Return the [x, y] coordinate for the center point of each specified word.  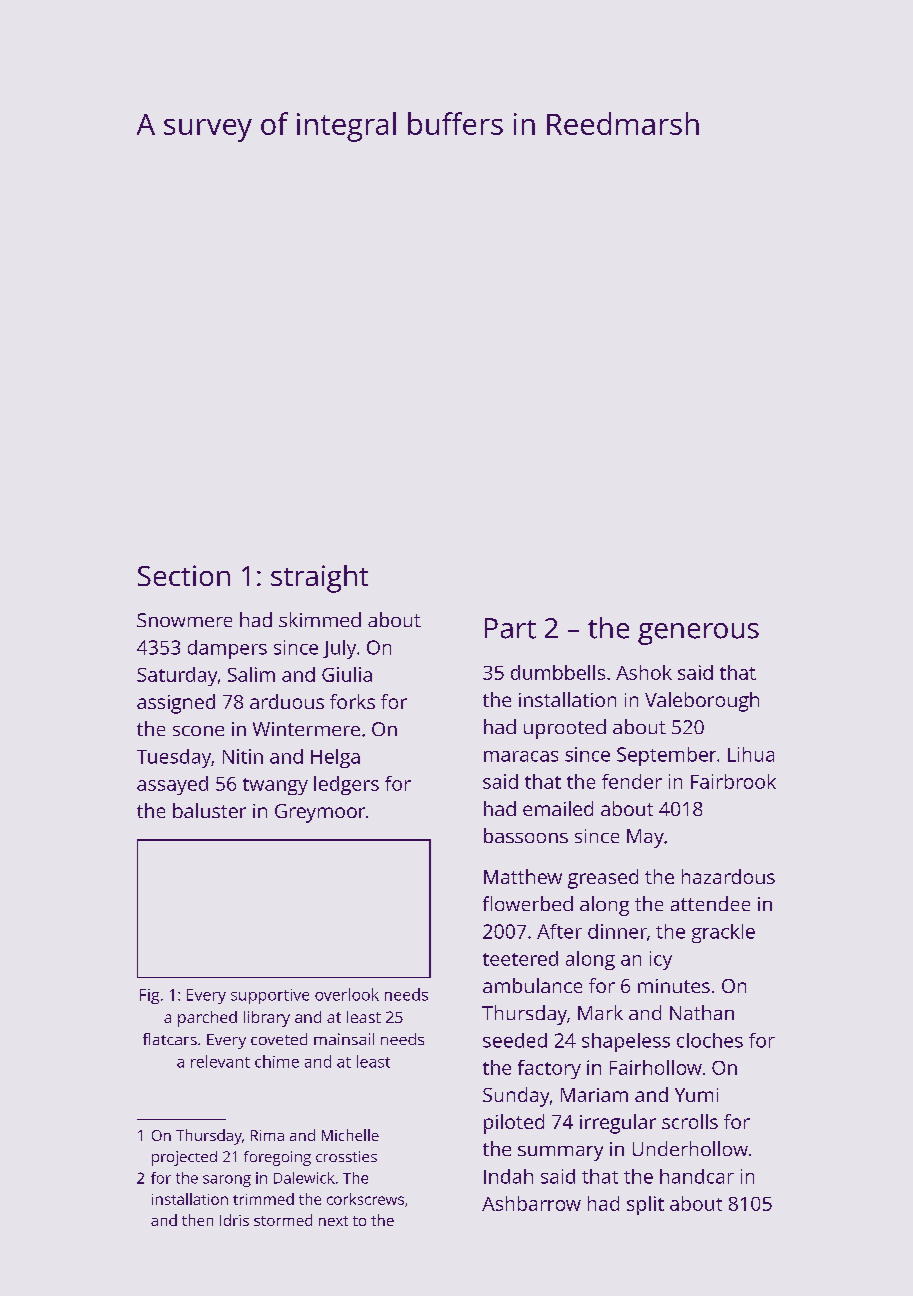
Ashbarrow [531, 1203]
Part [510, 628]
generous [698, 634]
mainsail [344, 1039]
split [645, 1205]
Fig [149, 996]
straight [319, 579]
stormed [283, 1220]
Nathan [702, 1012]
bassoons [526, 835]
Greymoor [320, 813]
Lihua [751, 754]
